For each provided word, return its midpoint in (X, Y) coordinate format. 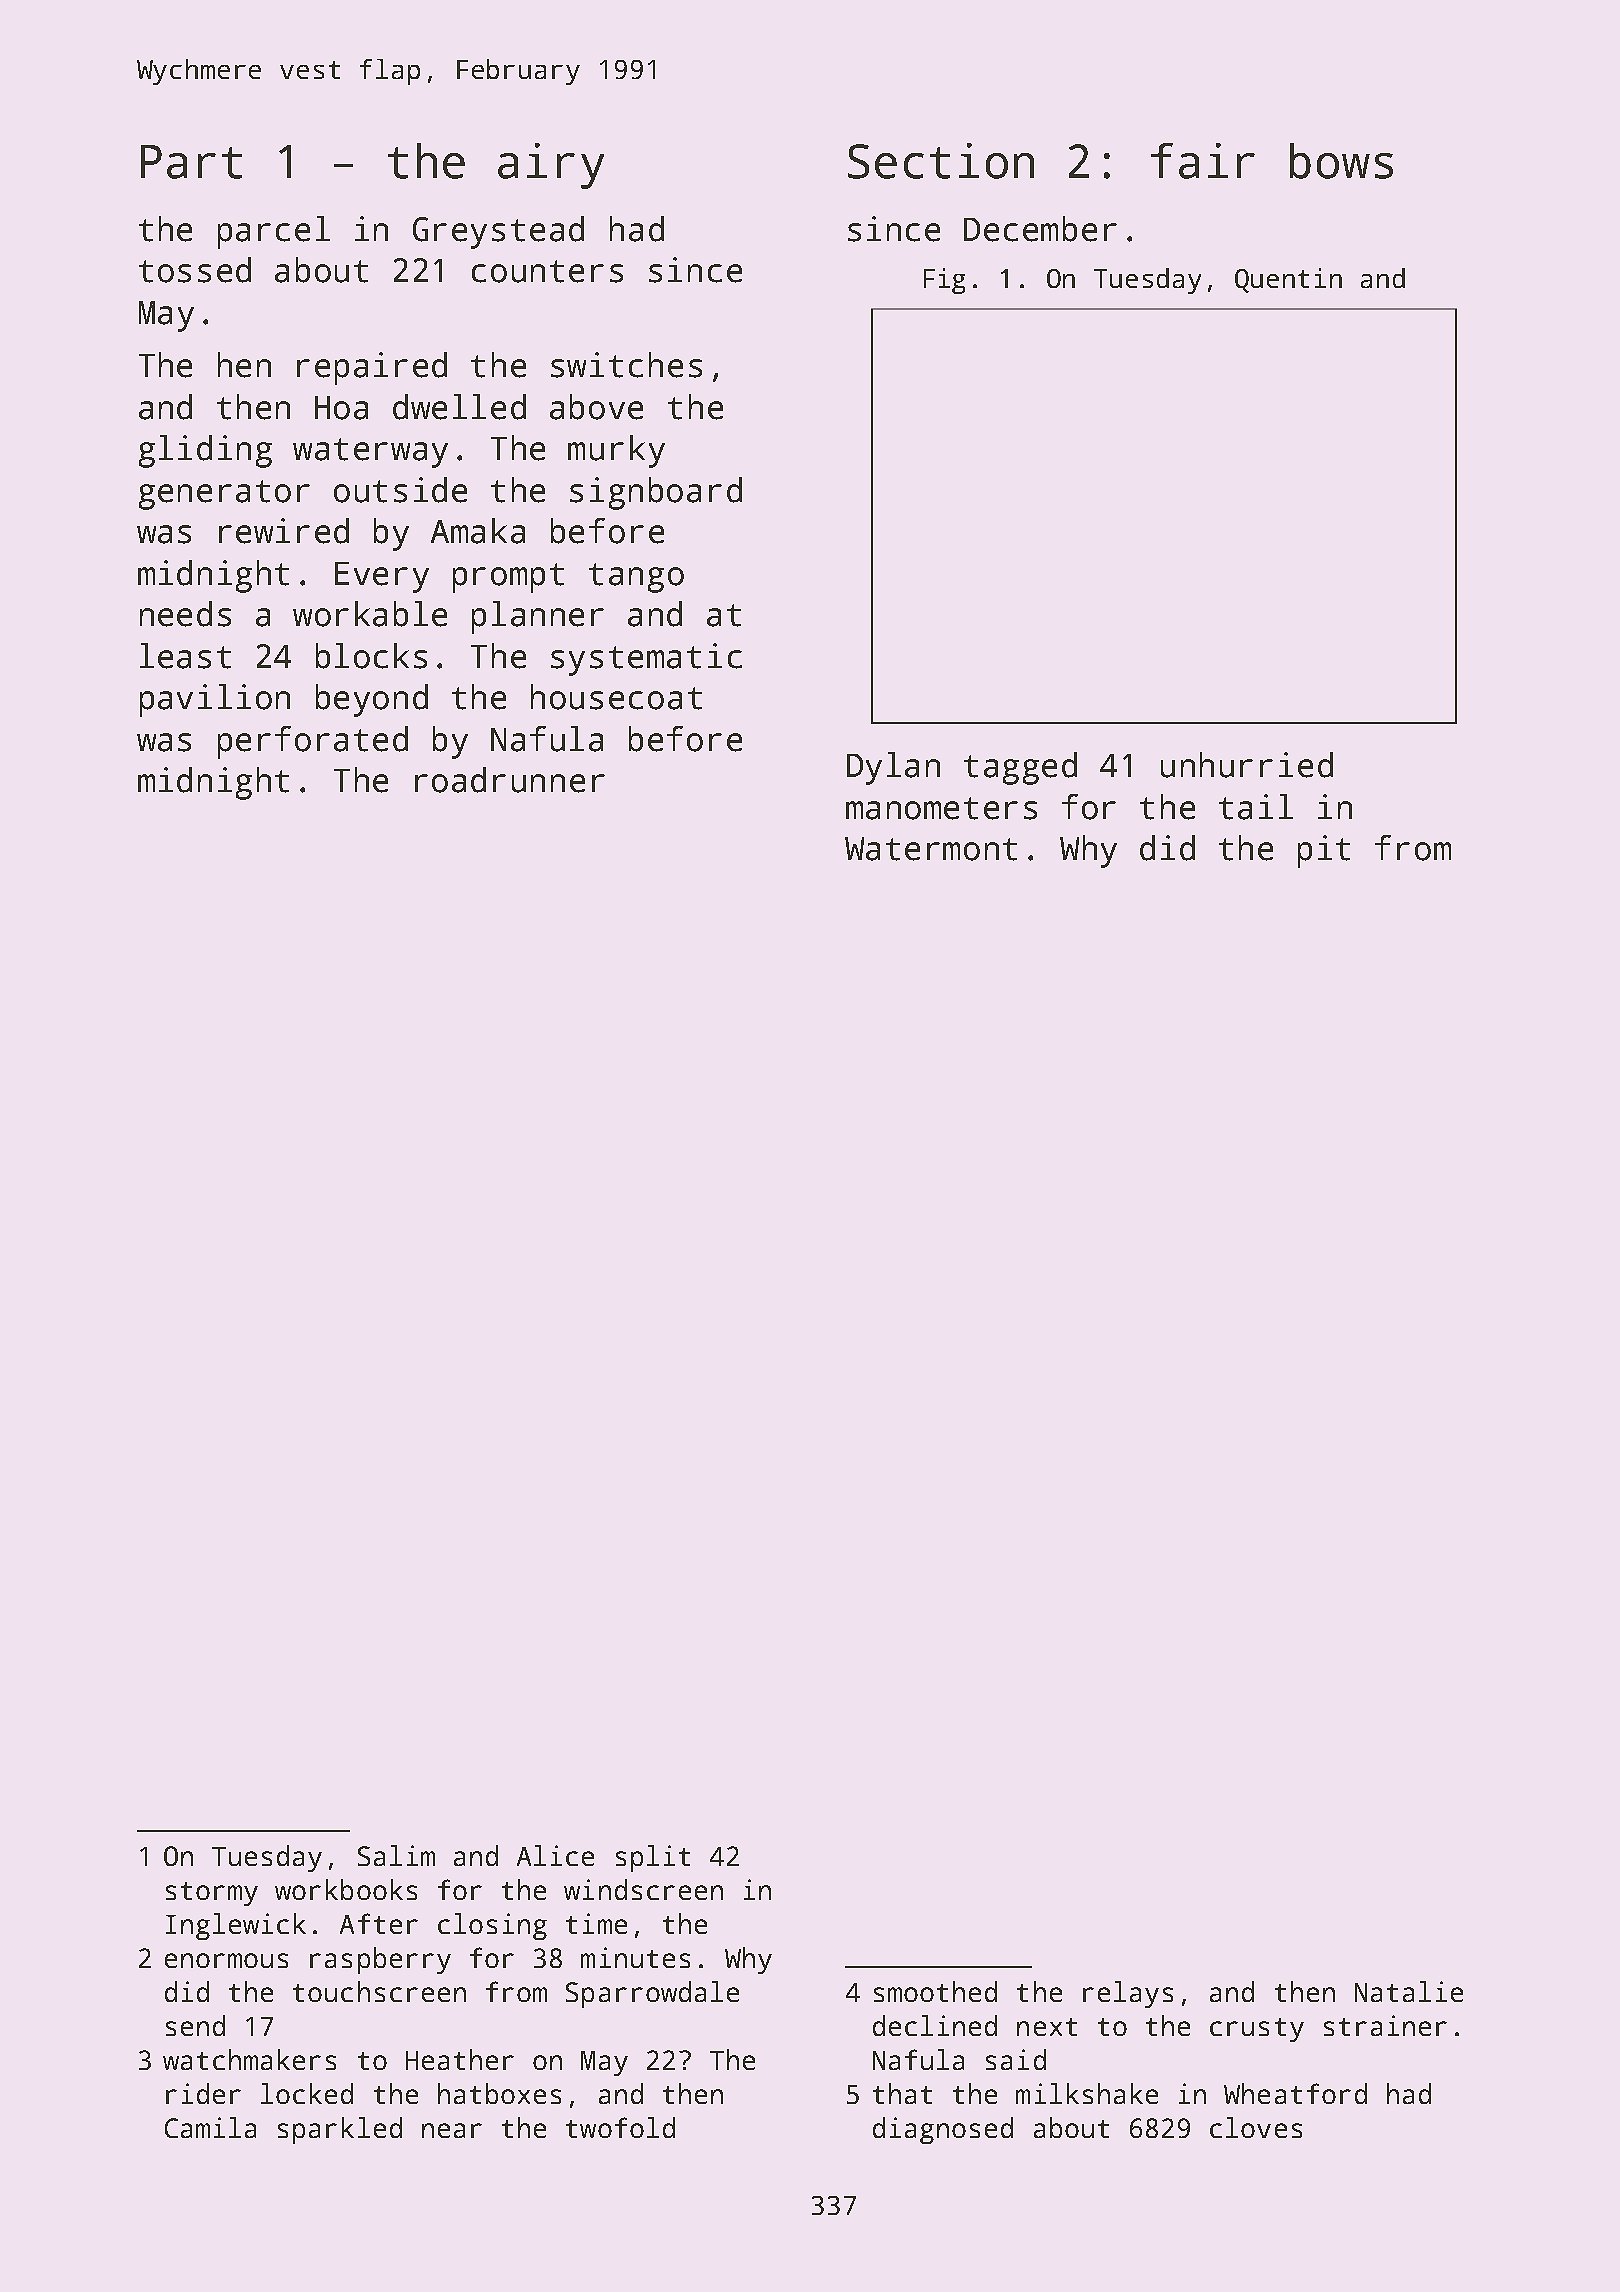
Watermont (931, 849)
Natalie (1409, 1991)
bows (1341, 161)
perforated (313, 742)
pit (1324, 851)
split (653, 1858)
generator (224, 495)
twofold (620, 2127)
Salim (396, 1855)
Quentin (1288, 280)
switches (626, 365)
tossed (195, 270)
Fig (944, 281)
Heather (460, 2059)
